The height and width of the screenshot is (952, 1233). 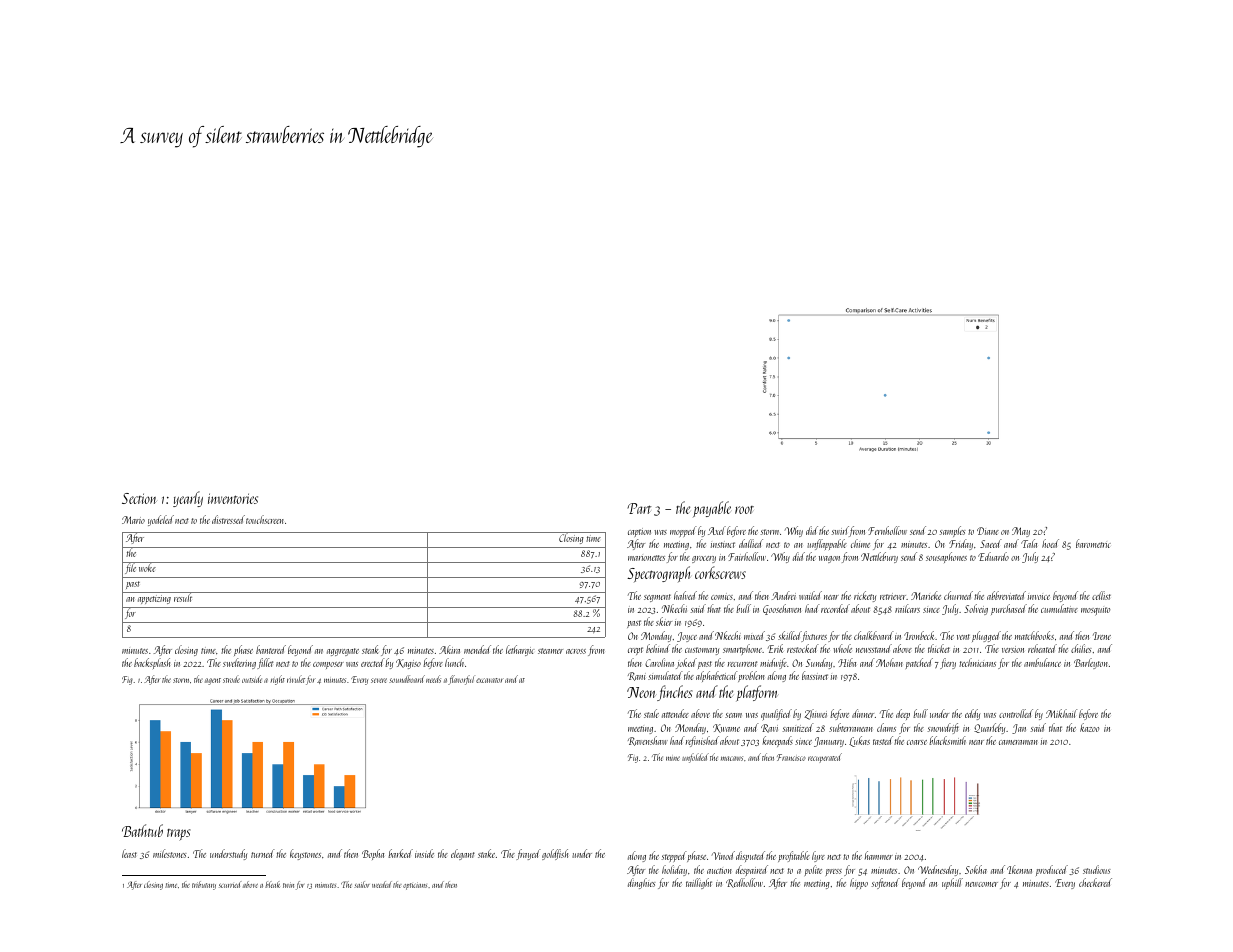 What do you see at coordinates (239, 663) in the screenshot?
I see `sweltering` at bounding box center [239, 663].
